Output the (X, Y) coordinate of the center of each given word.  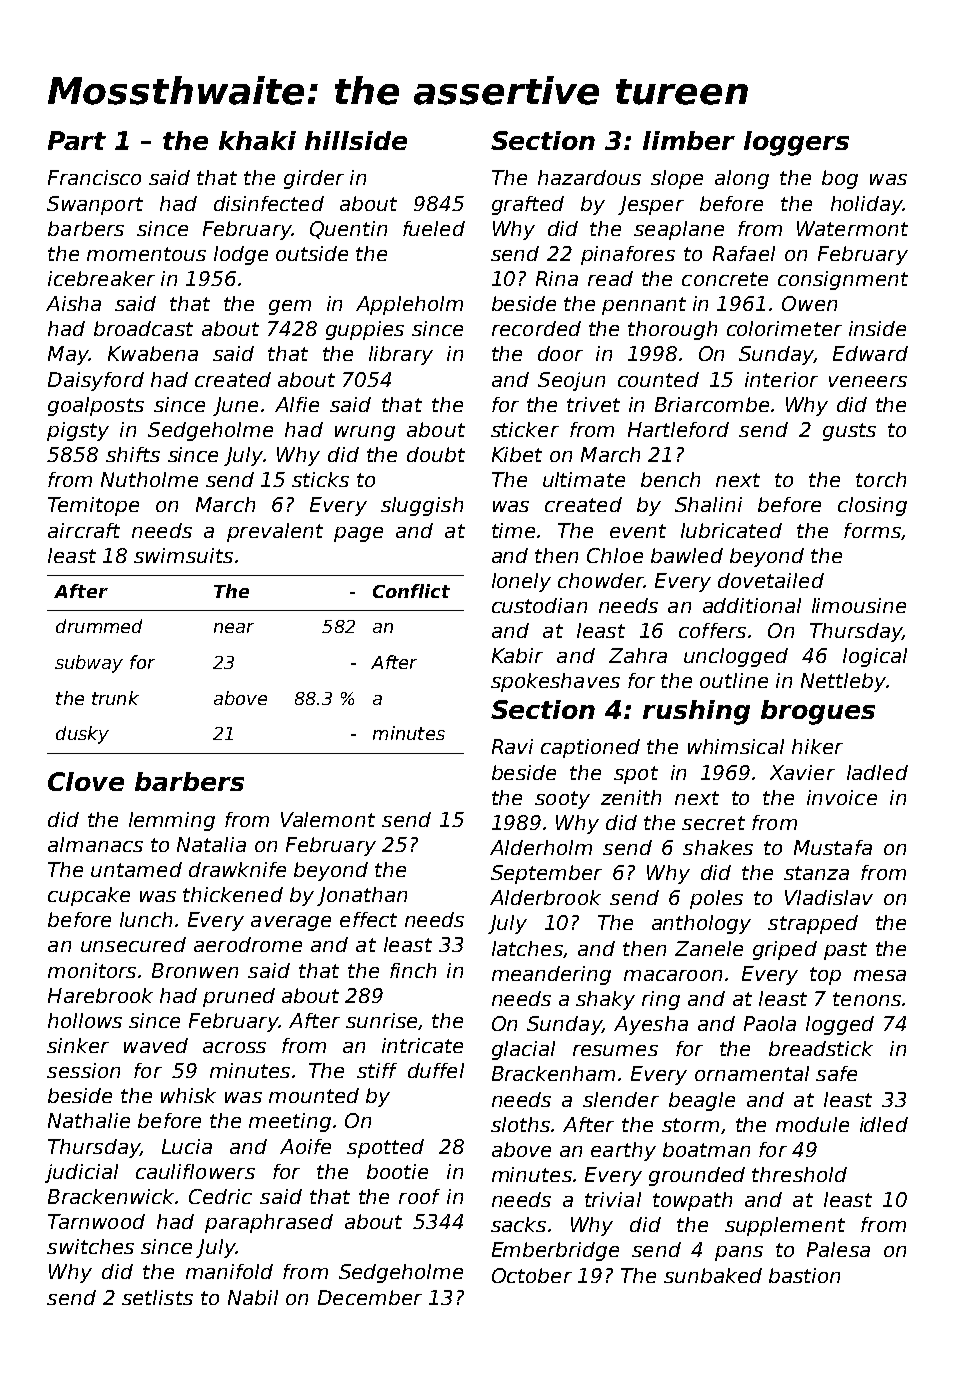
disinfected (269, 203)
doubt (436, 454)
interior (781, 379)
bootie (397, 1171)
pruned (239, 997)
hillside (356, 140)
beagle (702, 1101)
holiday (867, 205)
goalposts (96, 406)
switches (90, 1246)
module (812, 1124)
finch (413, 970)
